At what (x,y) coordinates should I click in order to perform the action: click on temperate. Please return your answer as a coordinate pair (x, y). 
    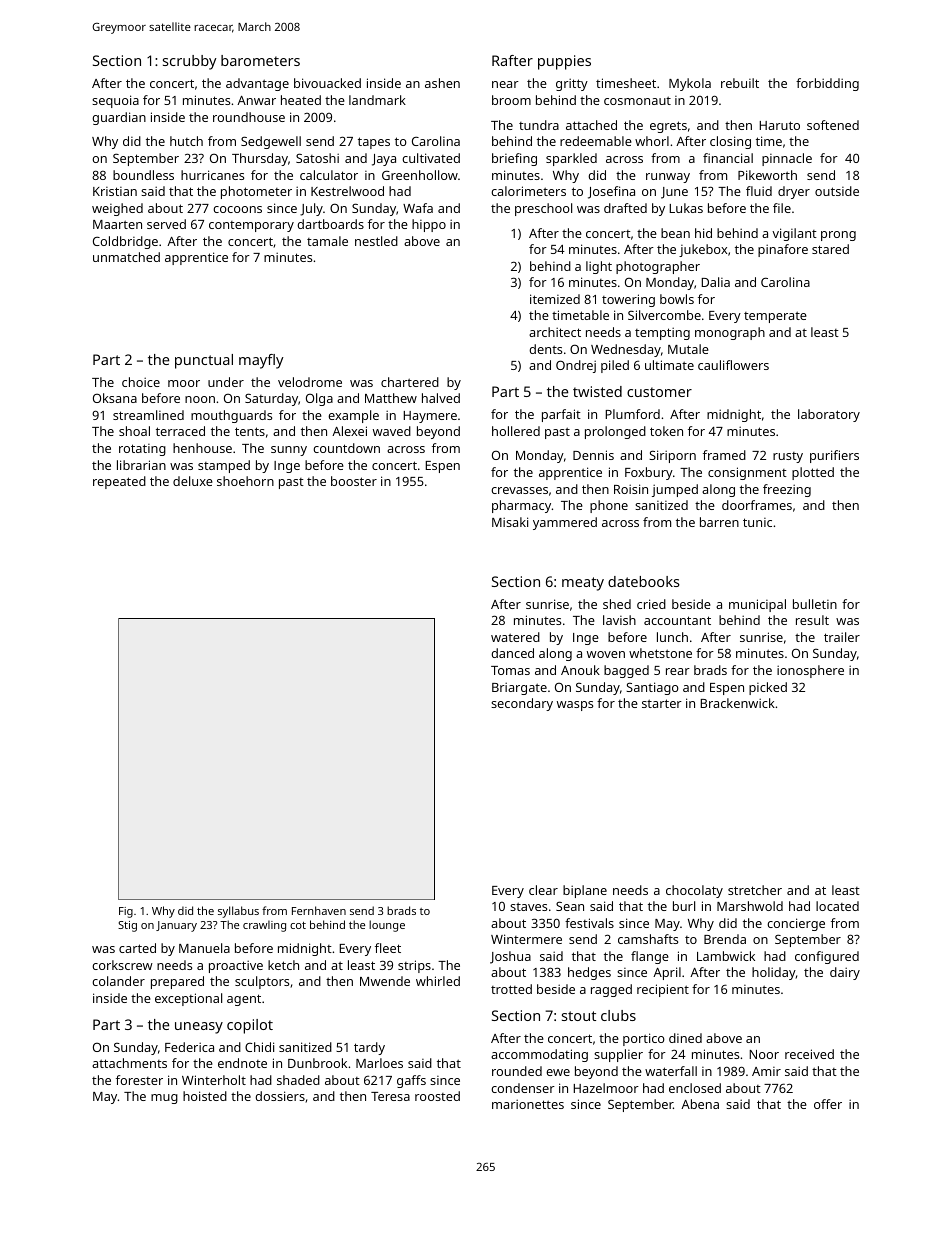
    Looking at the image, I should click on (775, 317).
